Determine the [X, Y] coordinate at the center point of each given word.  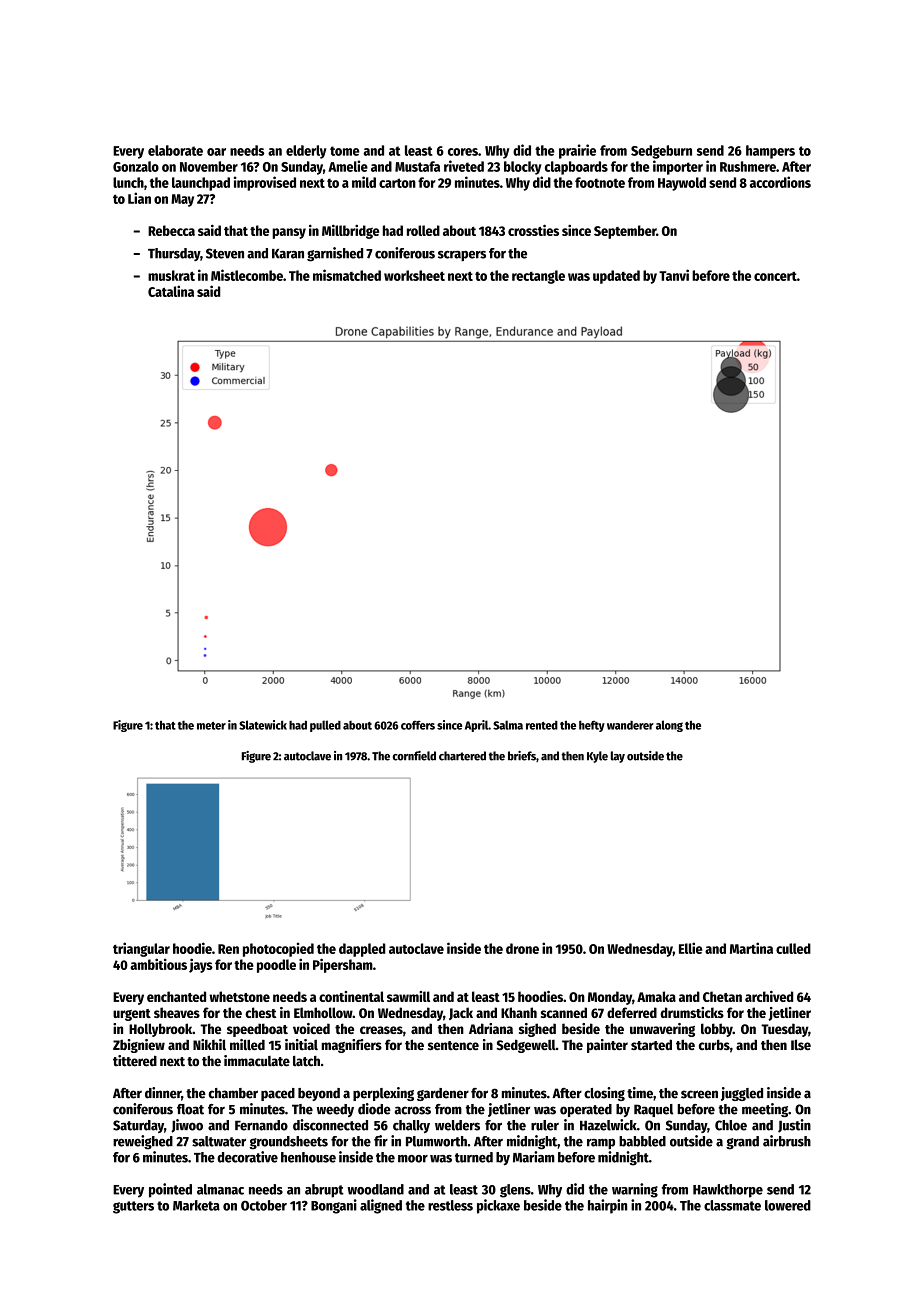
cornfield [414, 756]
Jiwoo [187, 1126]
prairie [577, 151]
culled [793, 948]
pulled [325, 726]
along [669, 726]
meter [211, 726]
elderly [306, 152]
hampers [770, 152]
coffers [418, 725]
